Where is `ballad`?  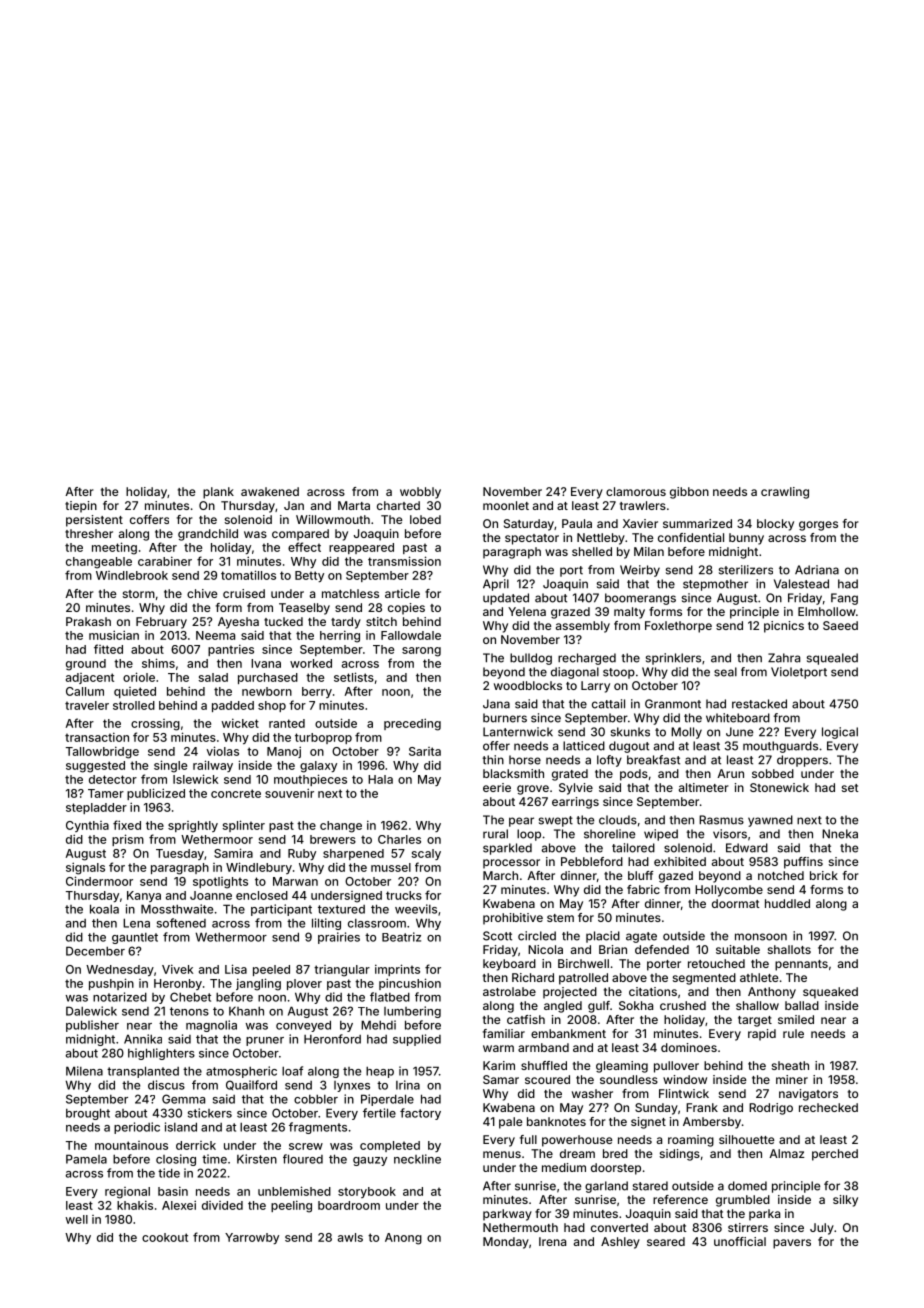 ballad is located at coordinates (802, 1005).
